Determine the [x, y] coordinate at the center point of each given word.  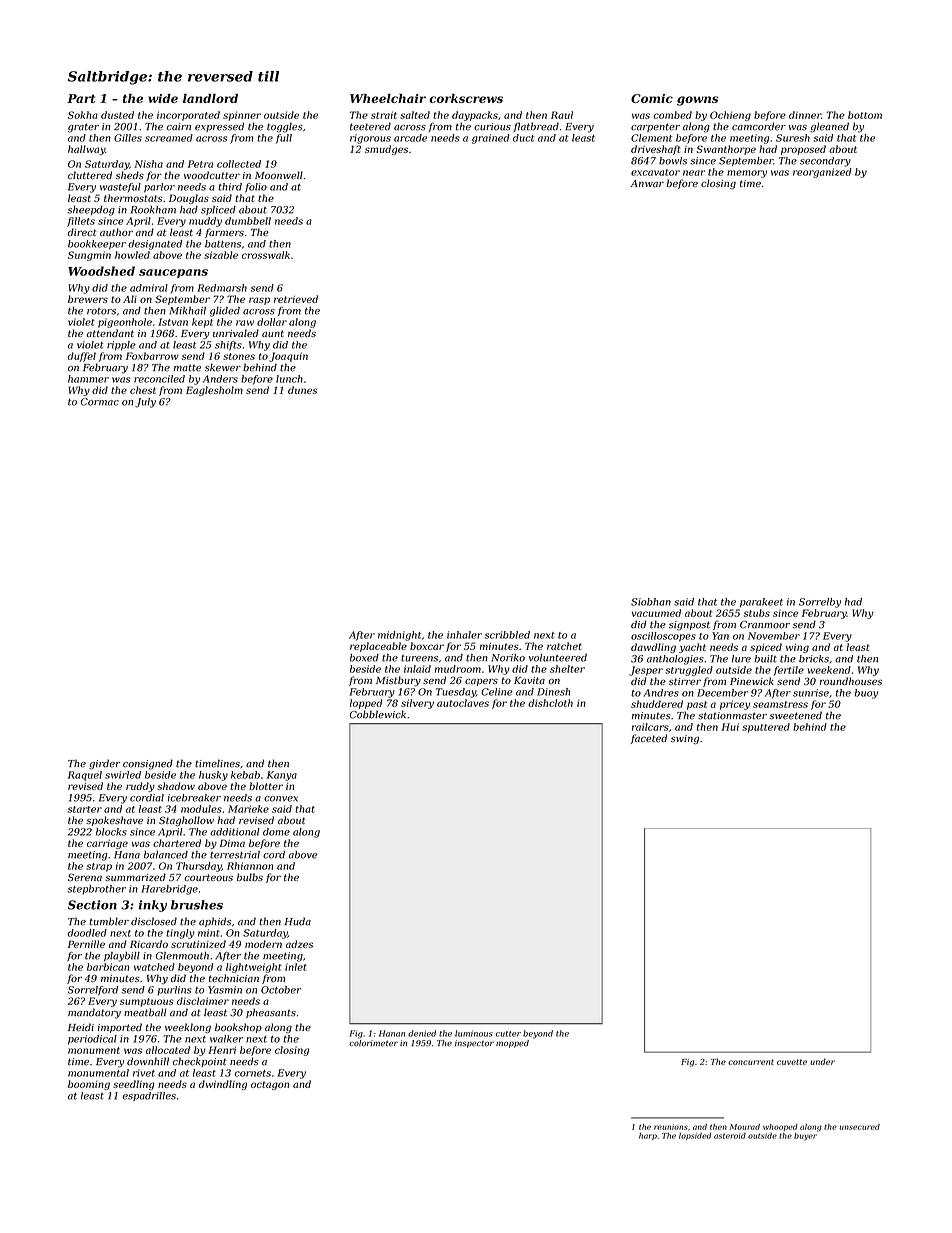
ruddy [140, 787]
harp [648, 1136]
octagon [270, 1085]
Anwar [647, 183]
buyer [805, 1137]
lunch [289, 379]
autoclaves [463, 703]
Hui [730, 727]
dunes [302, 390]
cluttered [90, 175]
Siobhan [651, 602]
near [694, 173]
